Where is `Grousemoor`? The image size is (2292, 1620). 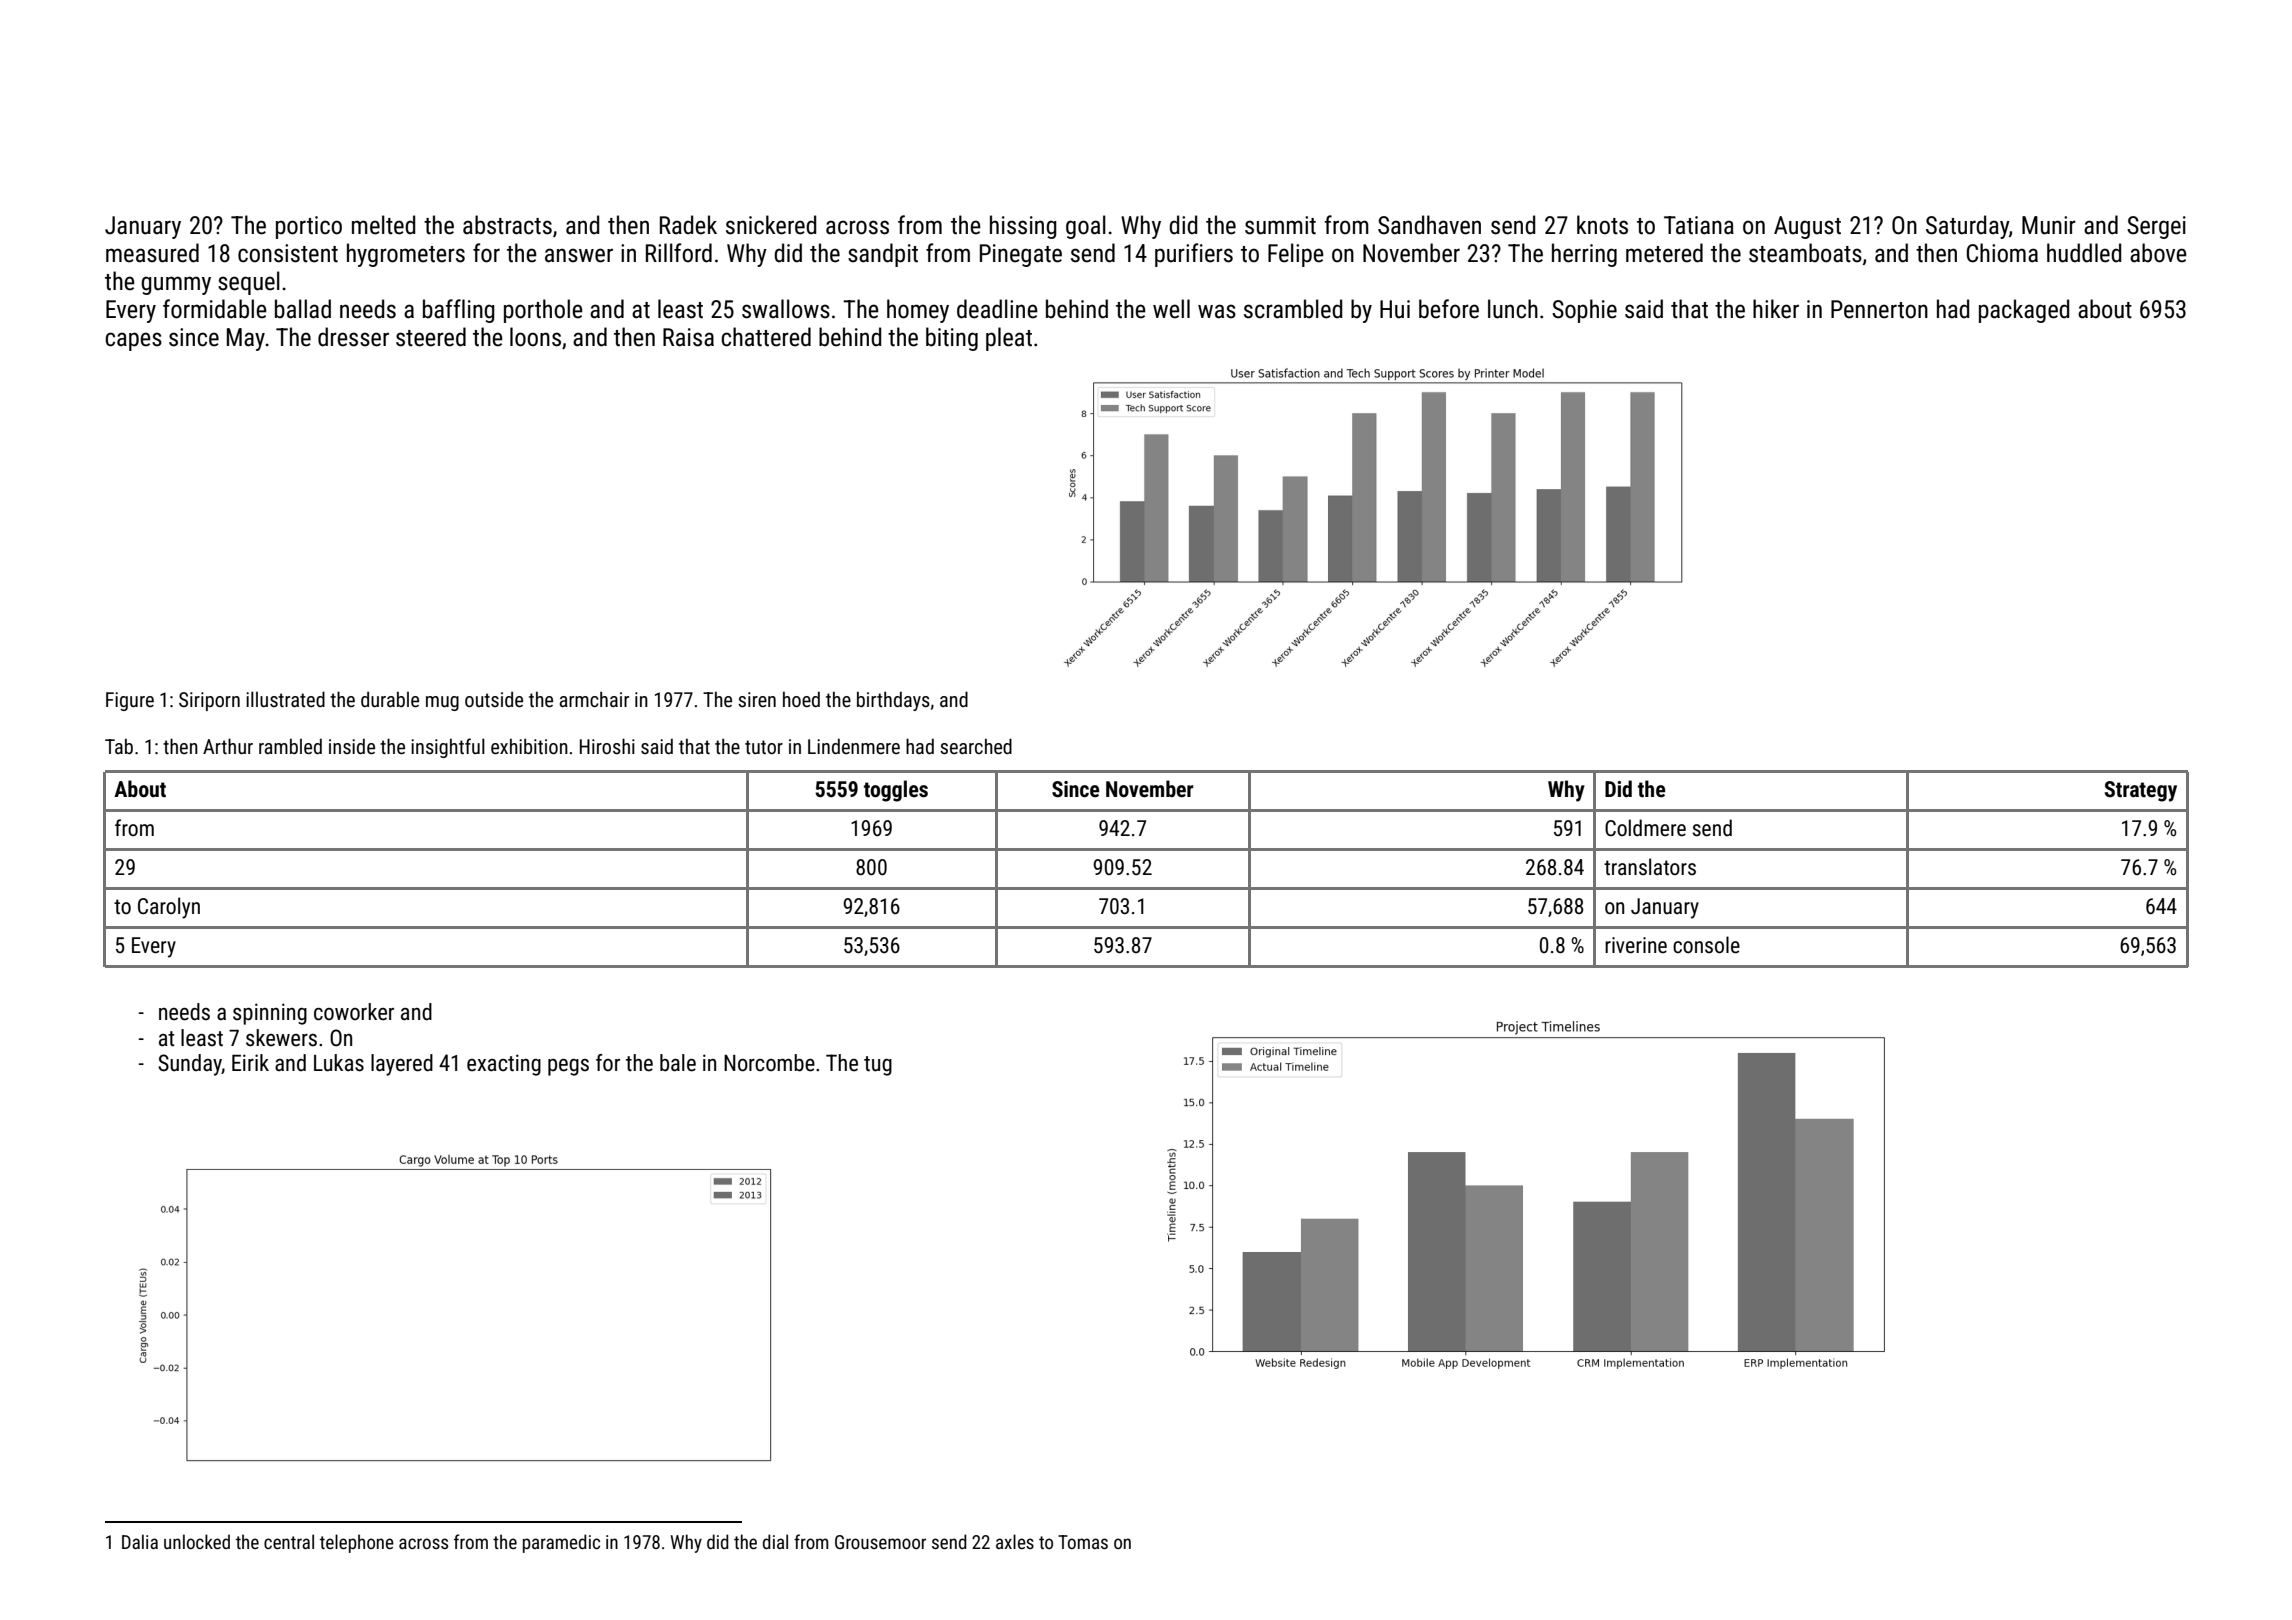
Grousemoor is located at coordinates (880, 1542).
